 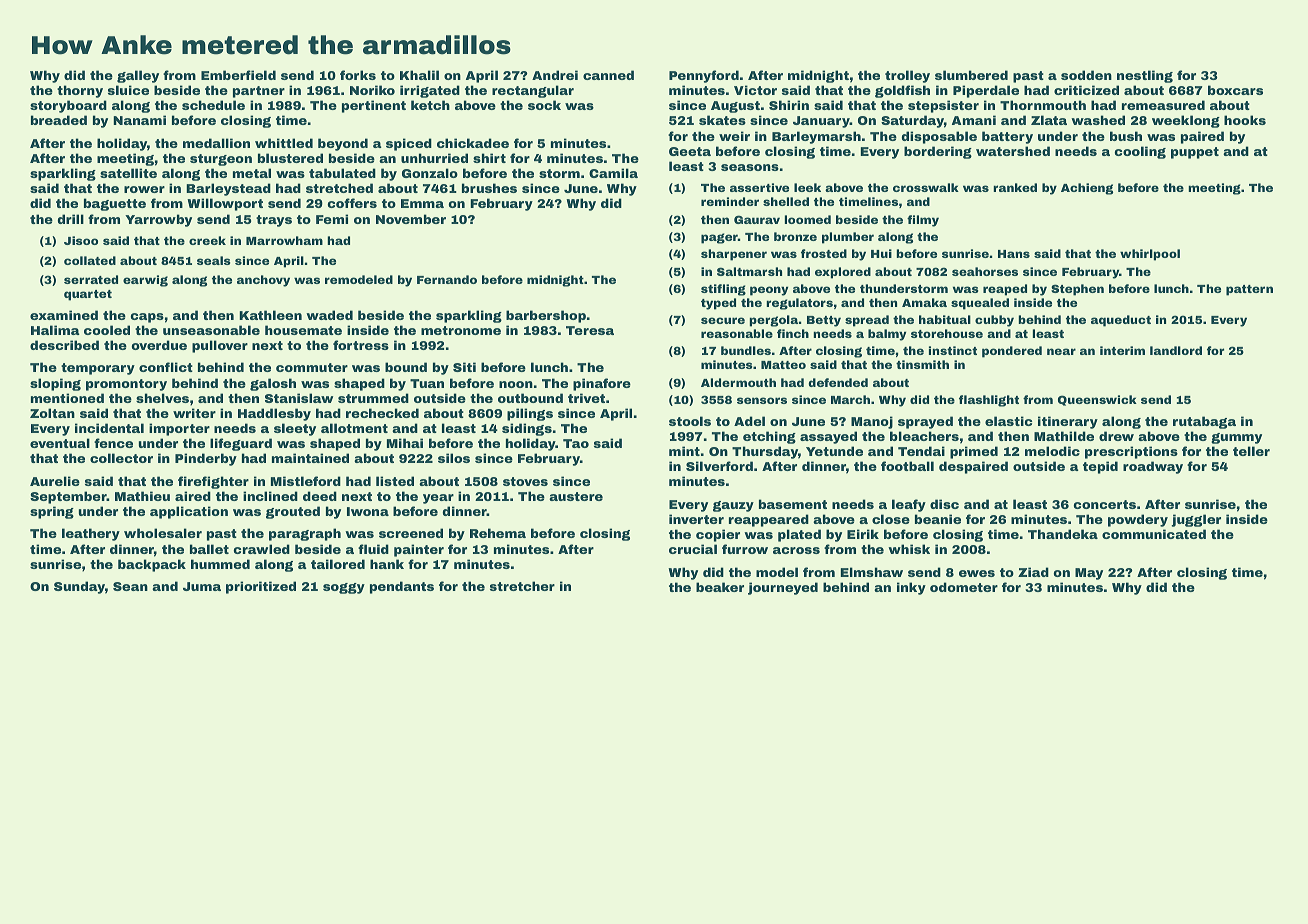 What do you see at coordinates (138, 76) in the screenshot?
I see `galley` at bounding box center [138, 76].
